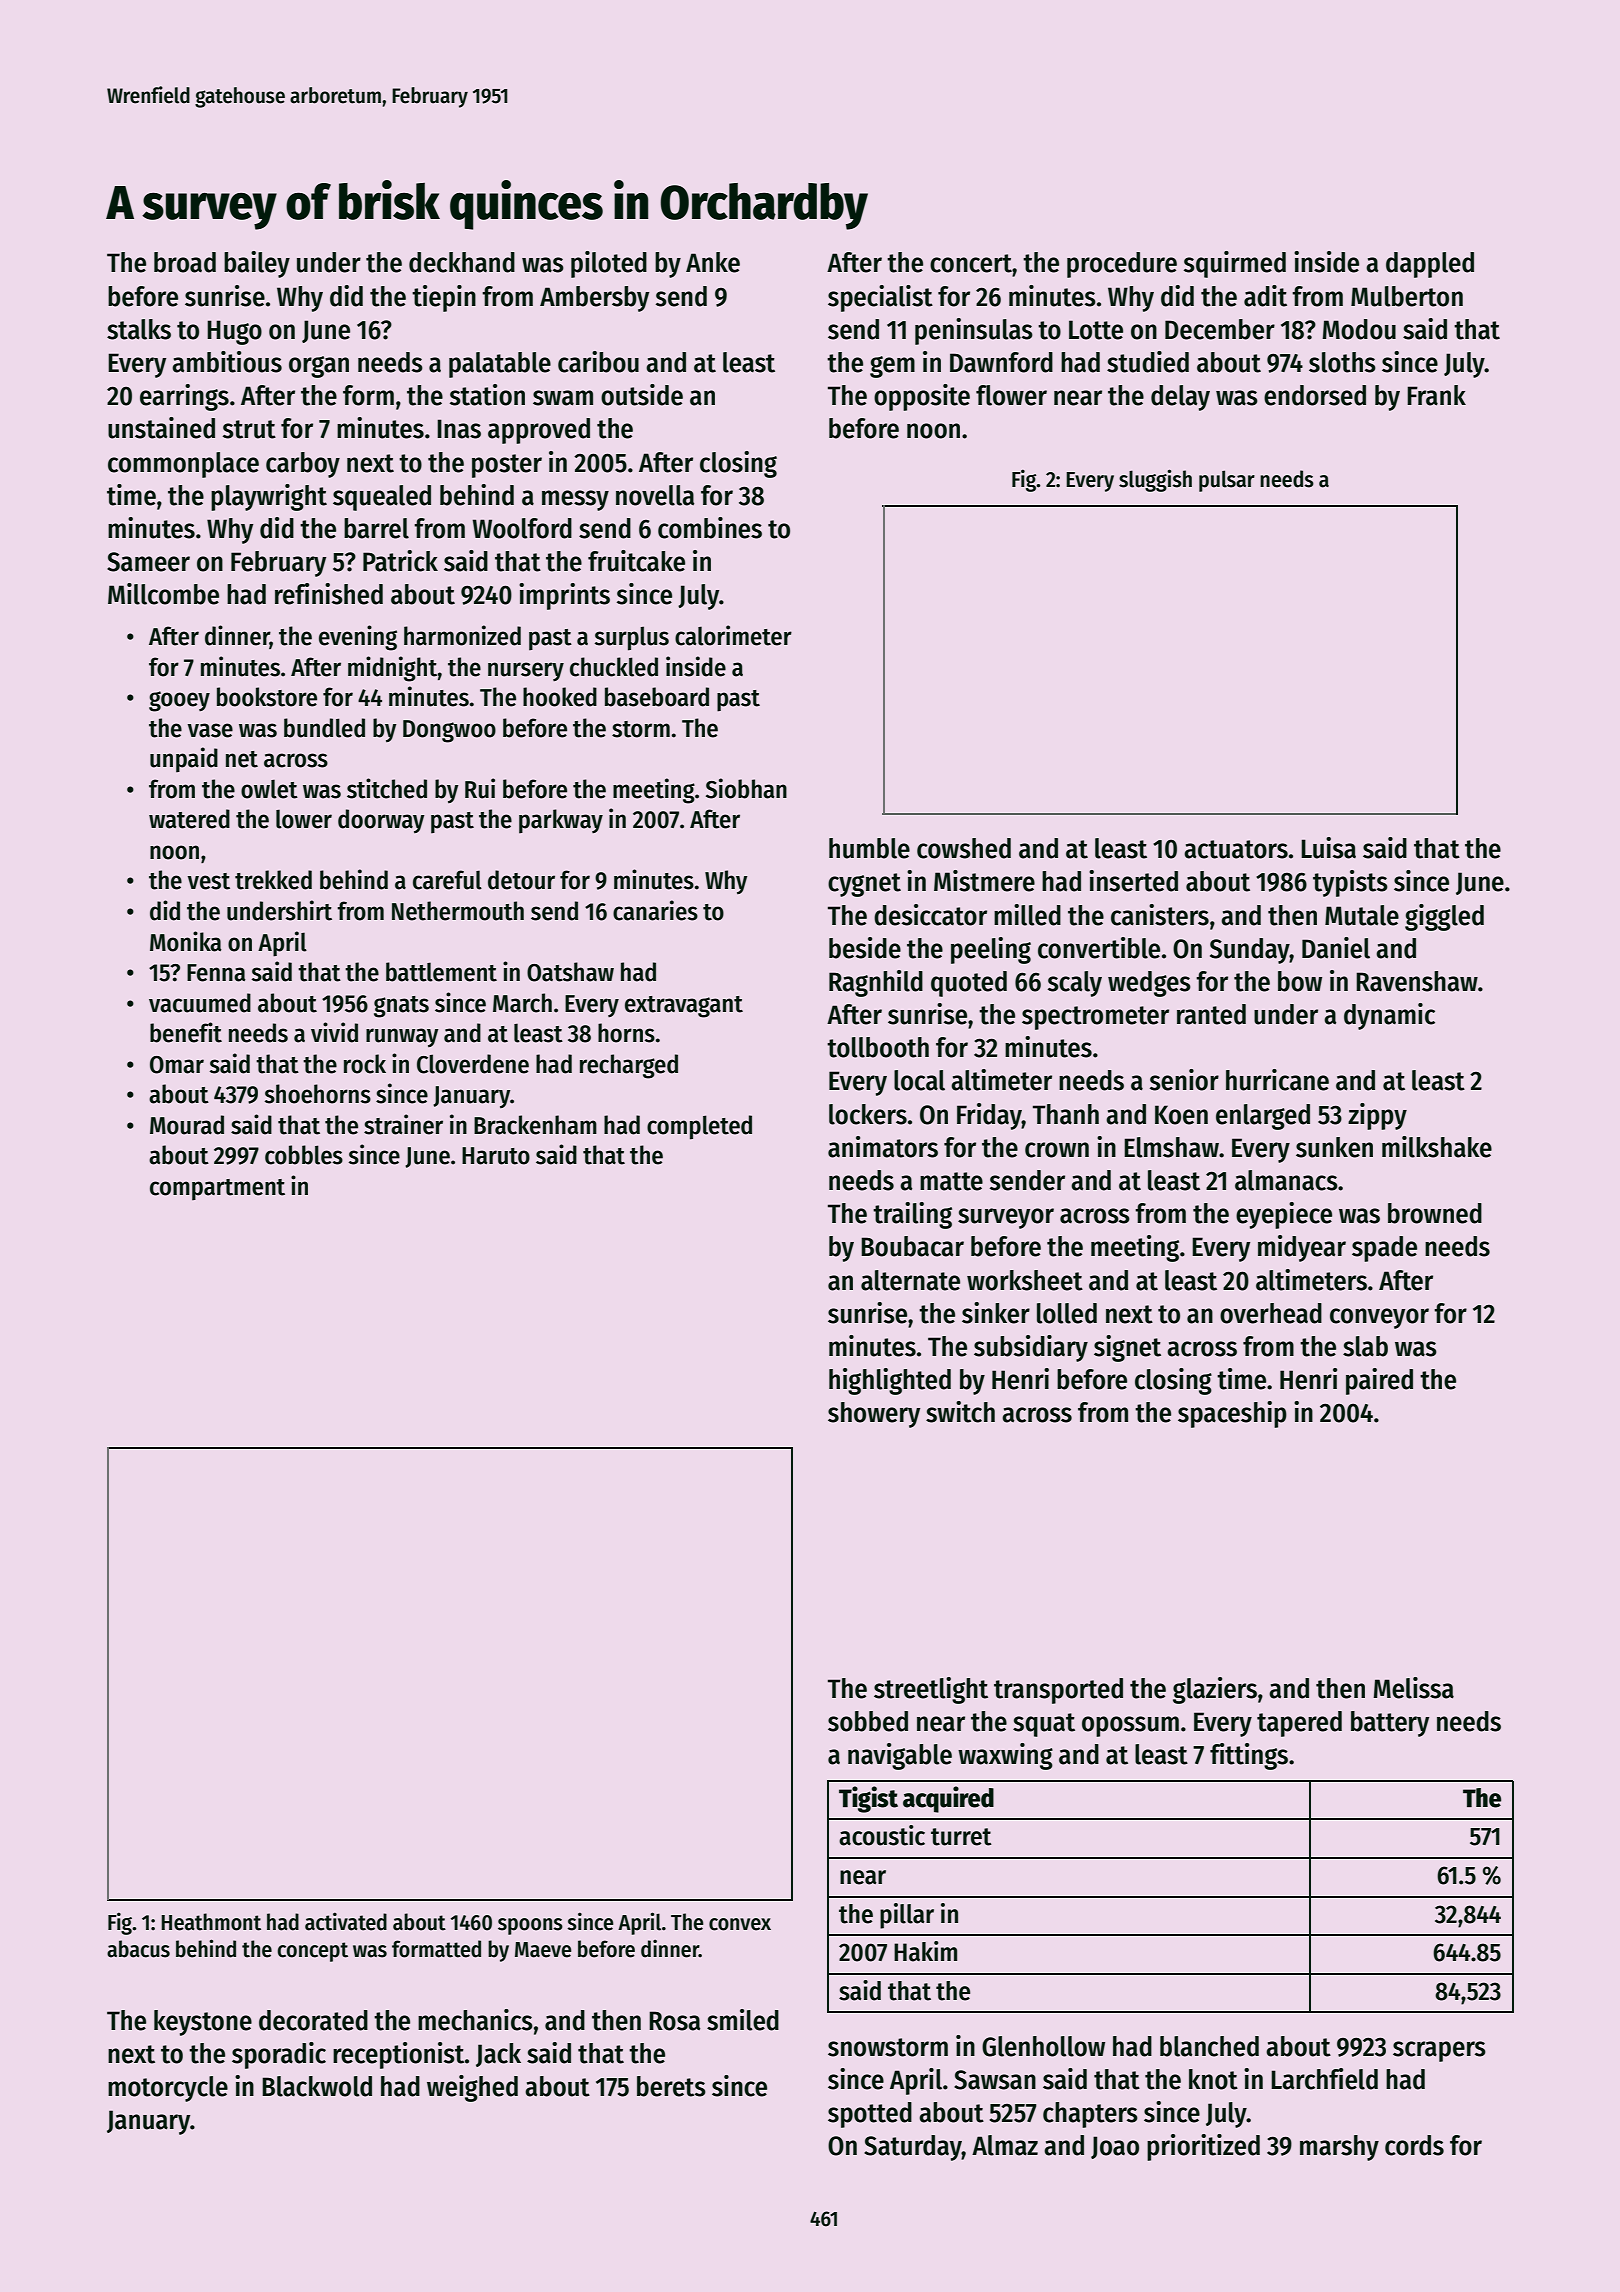 Image resolution: width=1620 pixels, height=2292 pixels. Describe the element at coordinates (257, 264) in the screenshot. I see `bailey` at that location.
